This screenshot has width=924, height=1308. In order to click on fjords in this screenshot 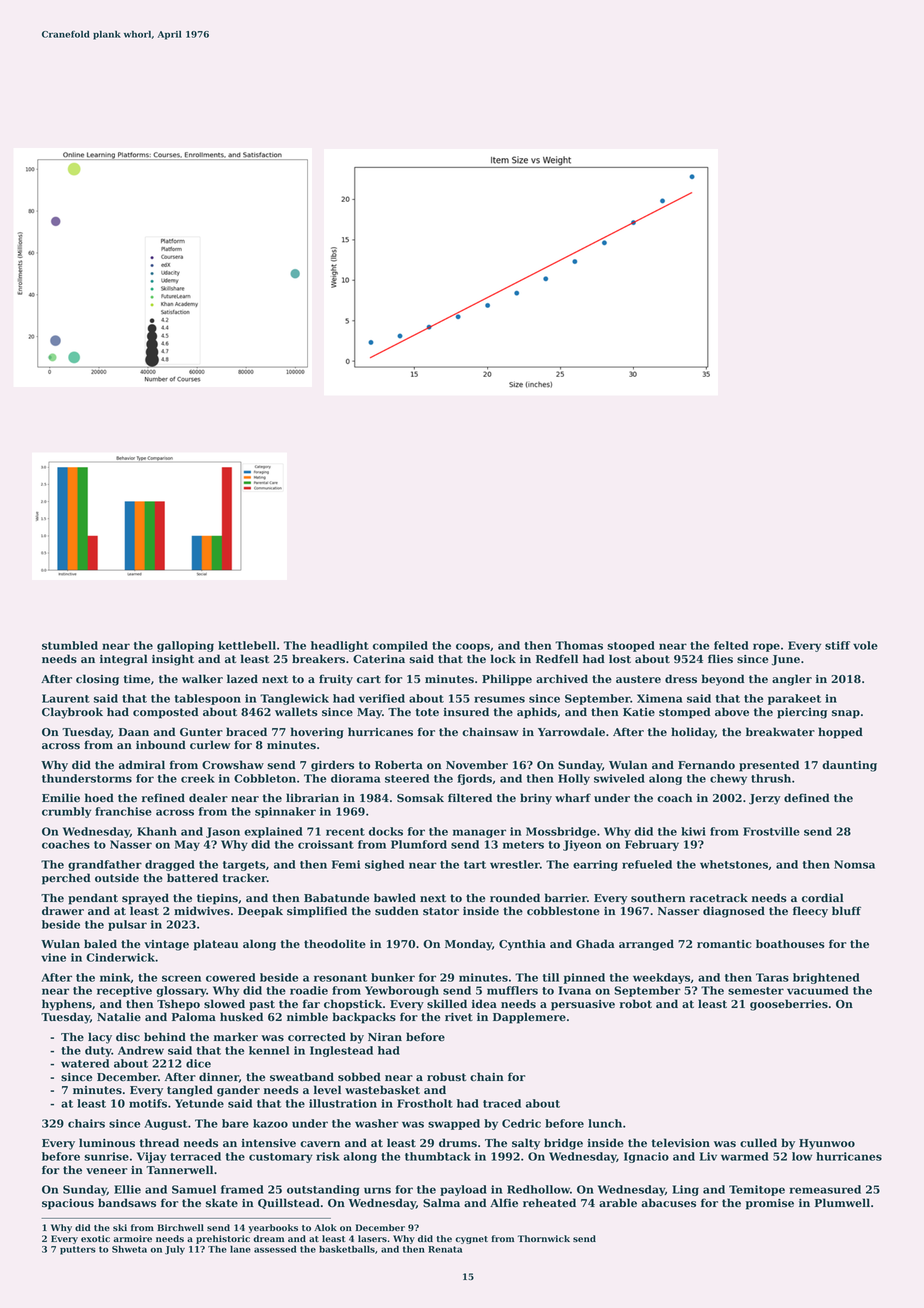, I will do `click(475, 779)`.
